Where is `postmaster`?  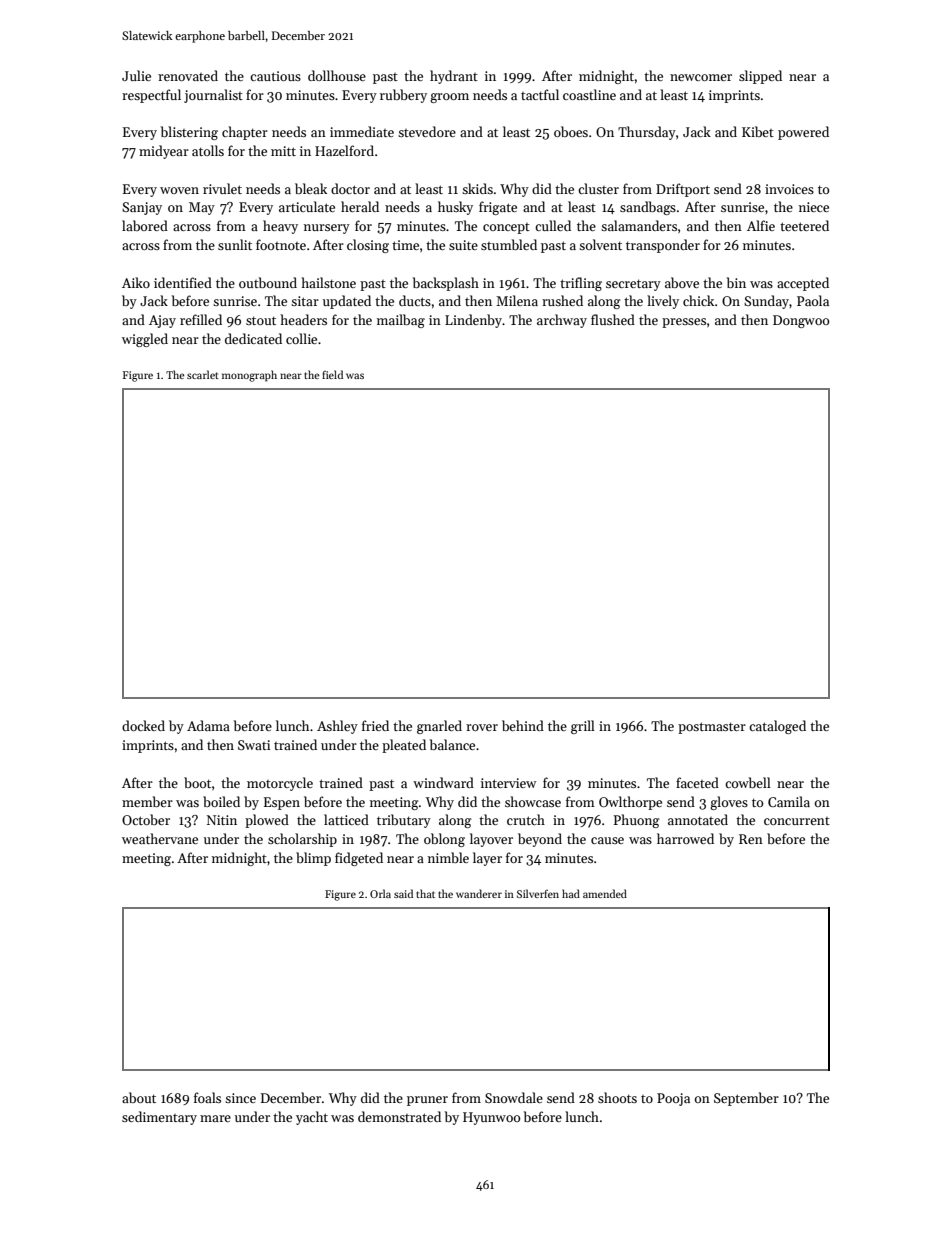 postmaster is located at coordinates (712, 728).
